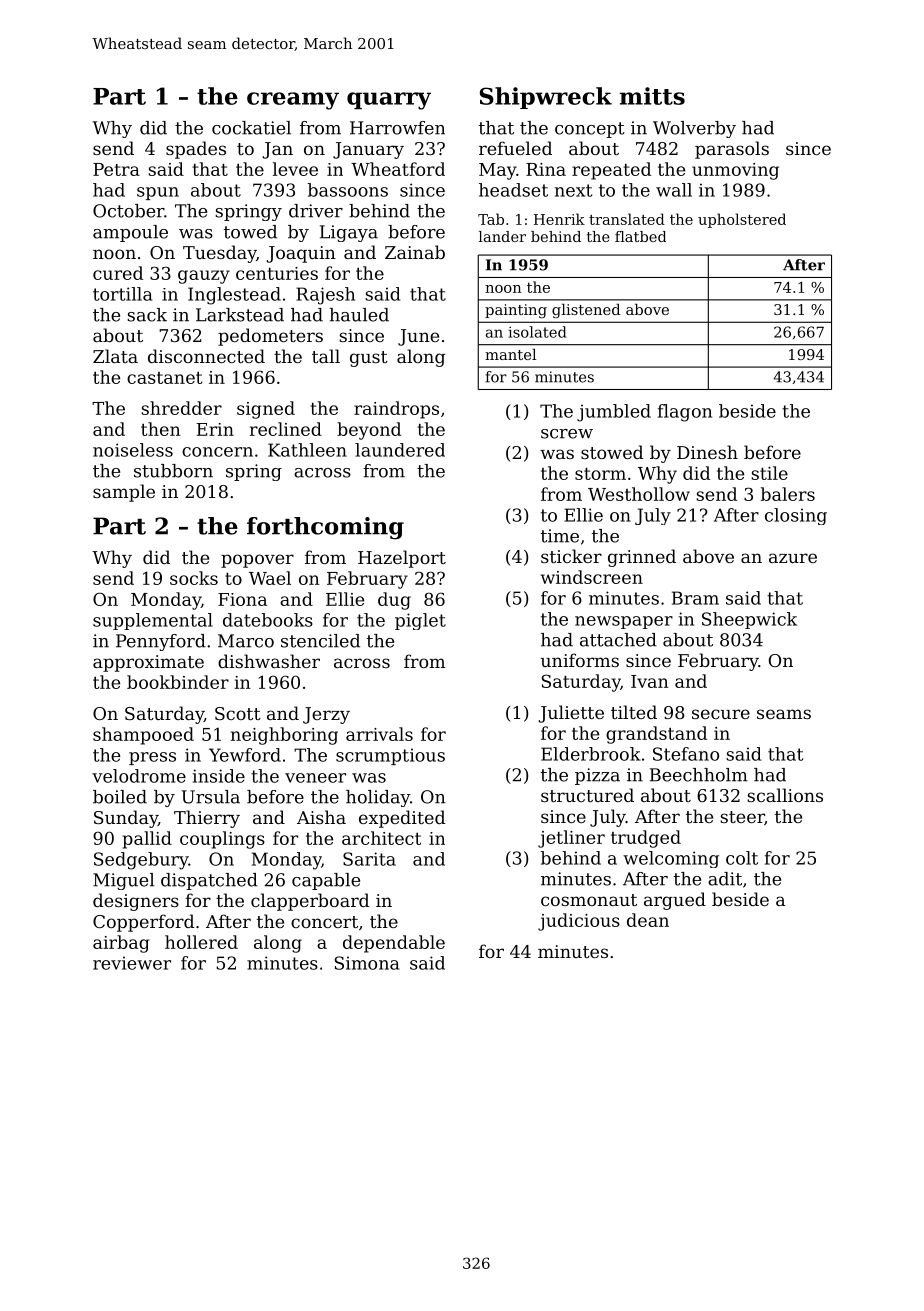 This screenshot has height=1311, width=924. Describe the element at coordinates (579, 922) in the screenshot. I see `judicious` at that location.
